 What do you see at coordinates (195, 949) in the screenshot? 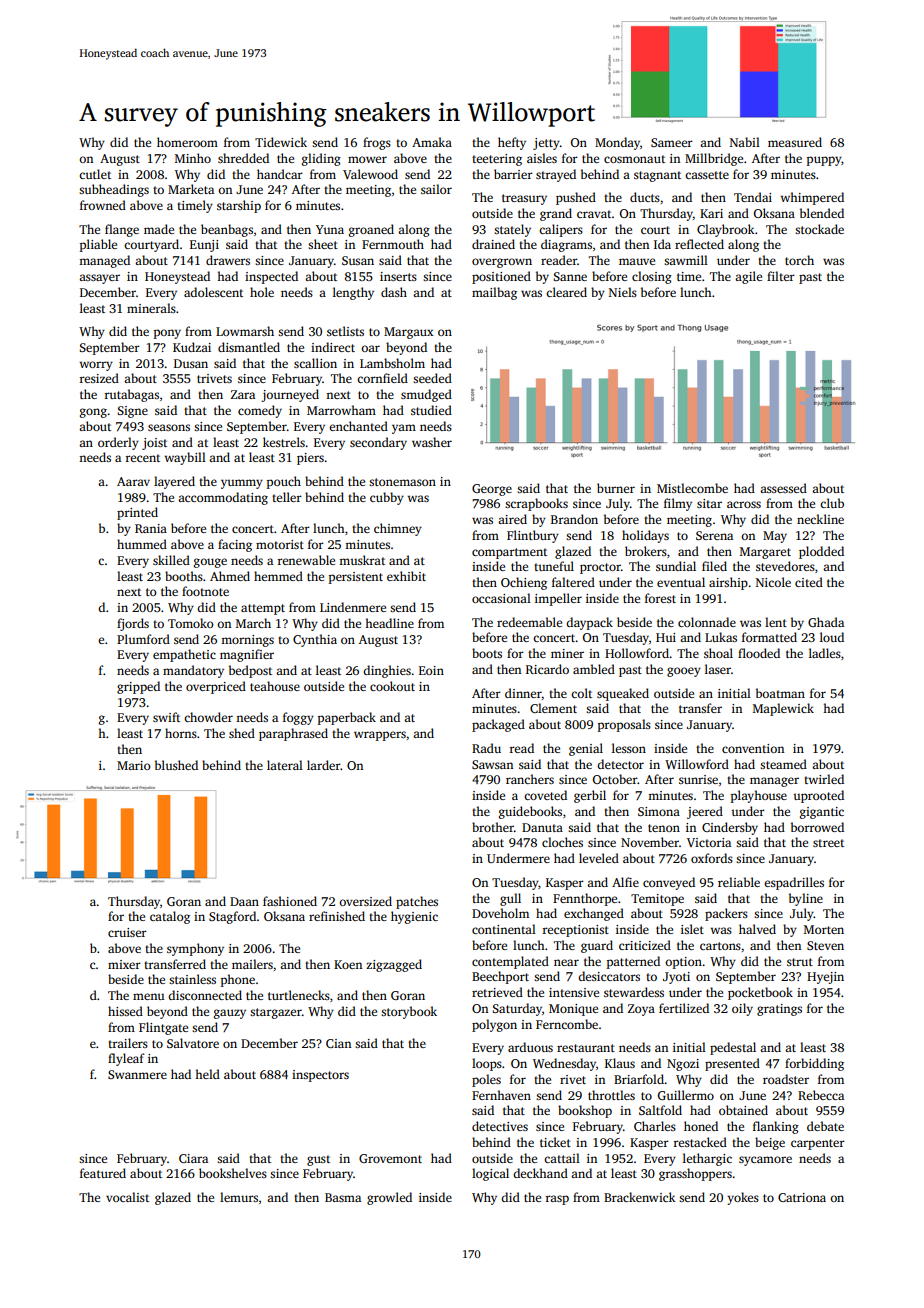
I see `symphony` at bounding box center [195, 949].
